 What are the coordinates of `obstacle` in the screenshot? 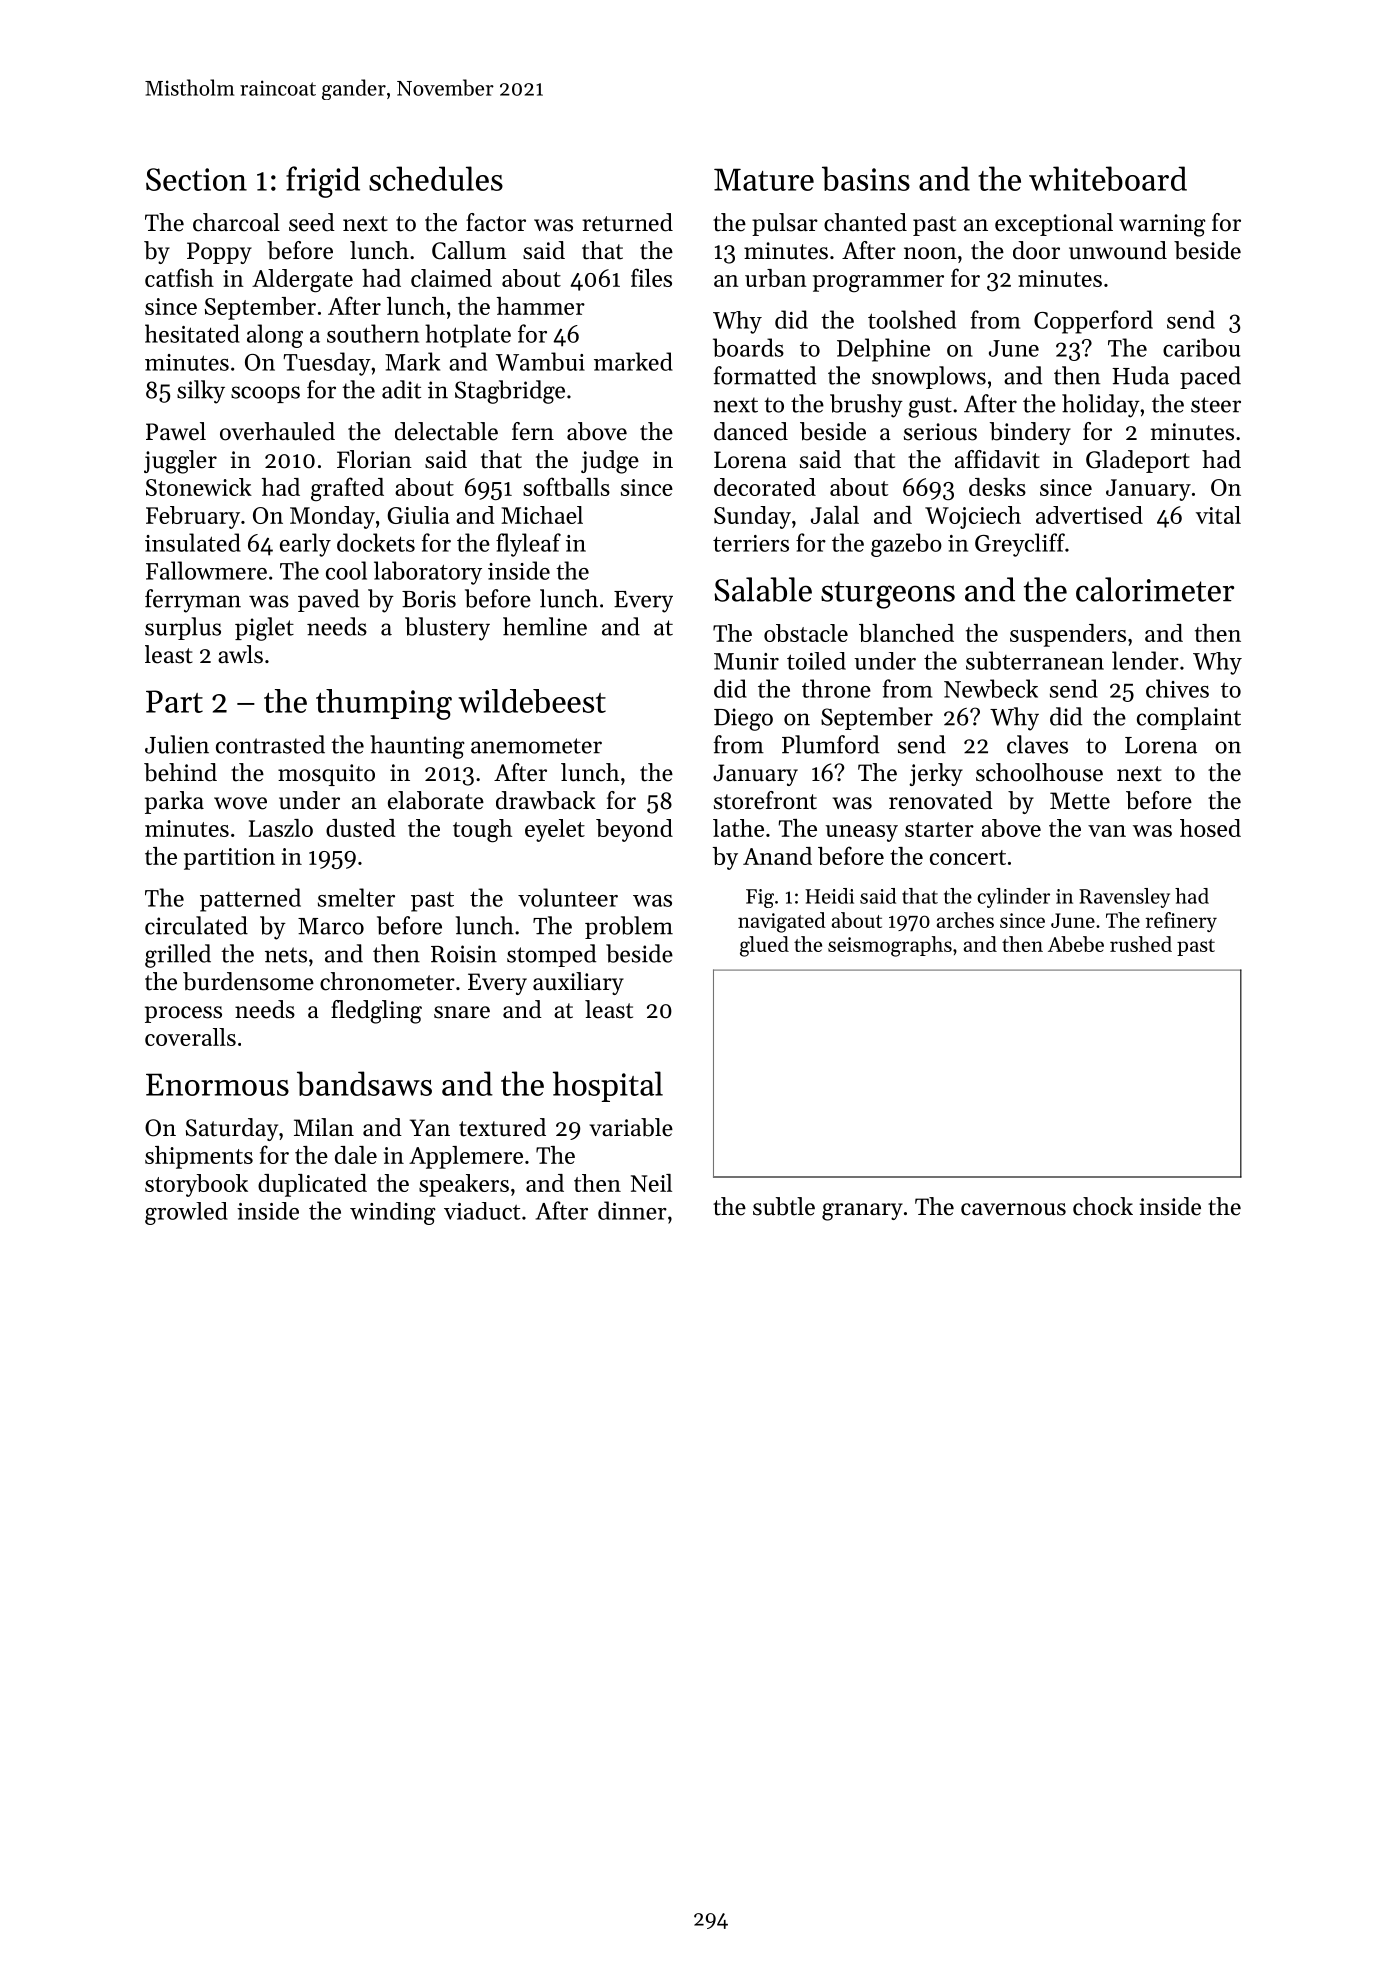 It's located at (806, 633).
